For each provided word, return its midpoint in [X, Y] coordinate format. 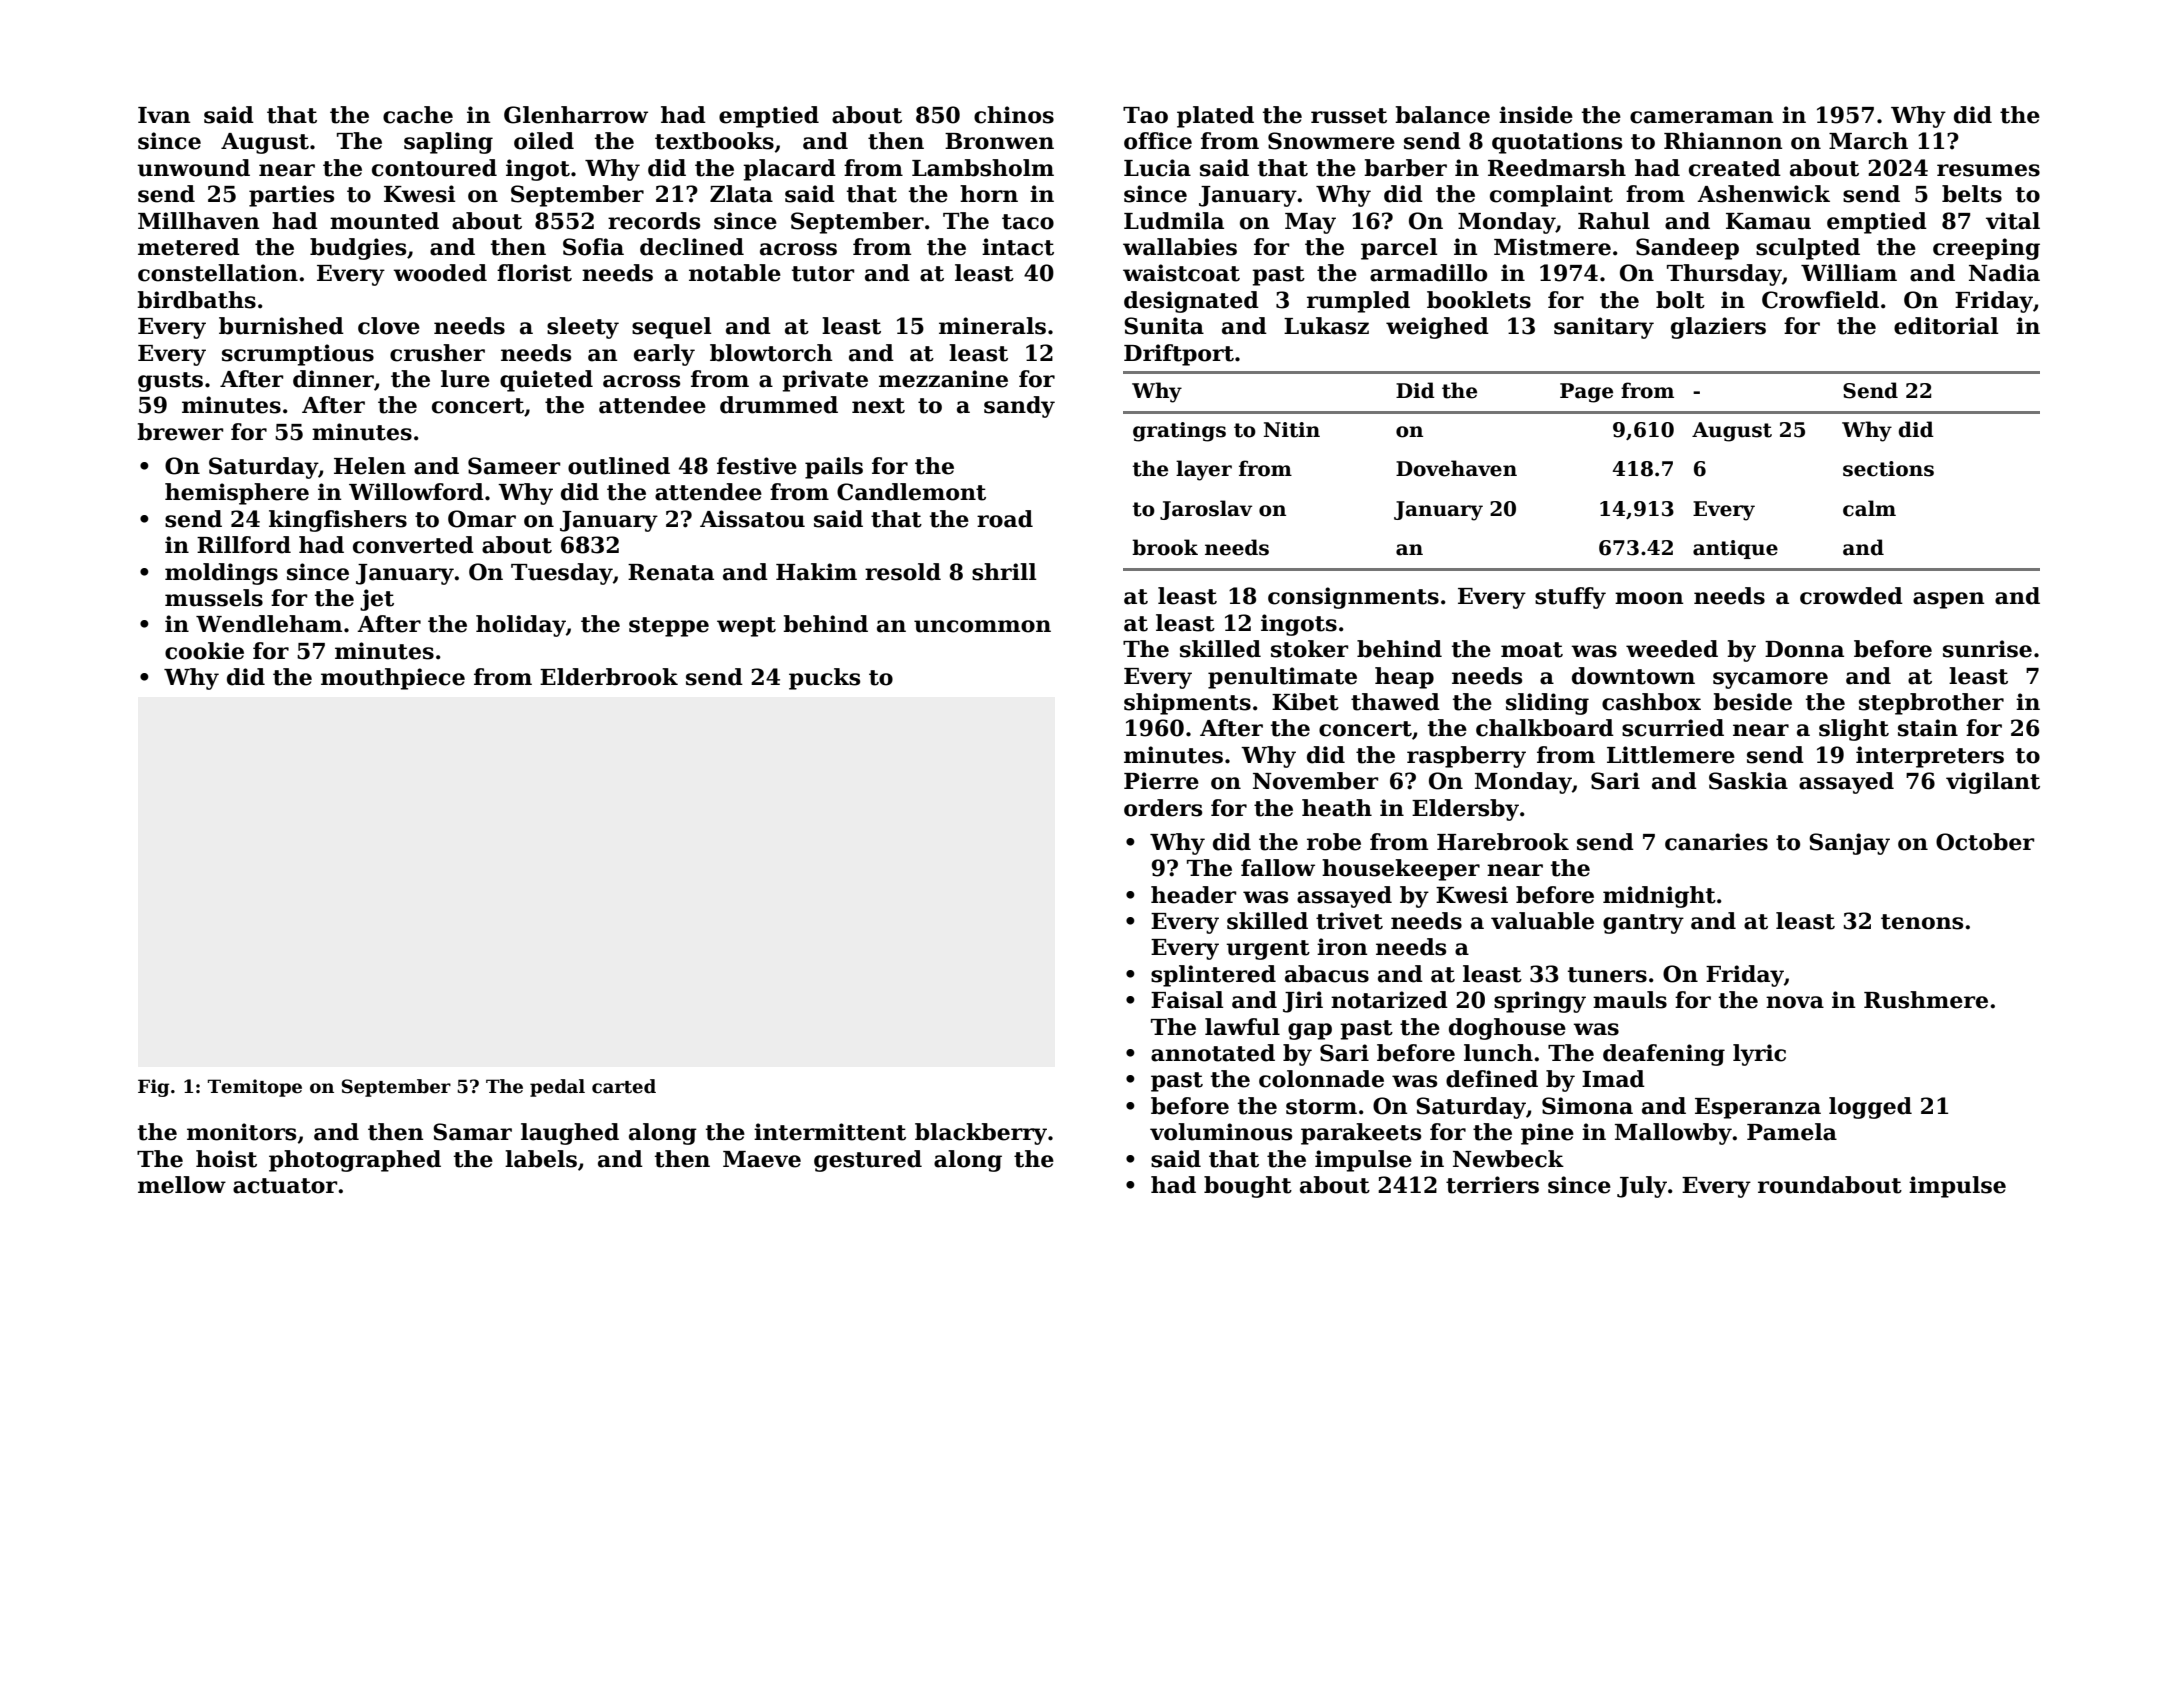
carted [624, 1086]
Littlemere [1671, 755]
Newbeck [1508, 1159]
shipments [1187, 704]
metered [189, 247]
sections [1888, 469]
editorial [1946, 326]
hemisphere [237, 494]
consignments [1353, 598]
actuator [285, 1186]
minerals [992, 326]
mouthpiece [393, 679]
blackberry [981, 1134]
